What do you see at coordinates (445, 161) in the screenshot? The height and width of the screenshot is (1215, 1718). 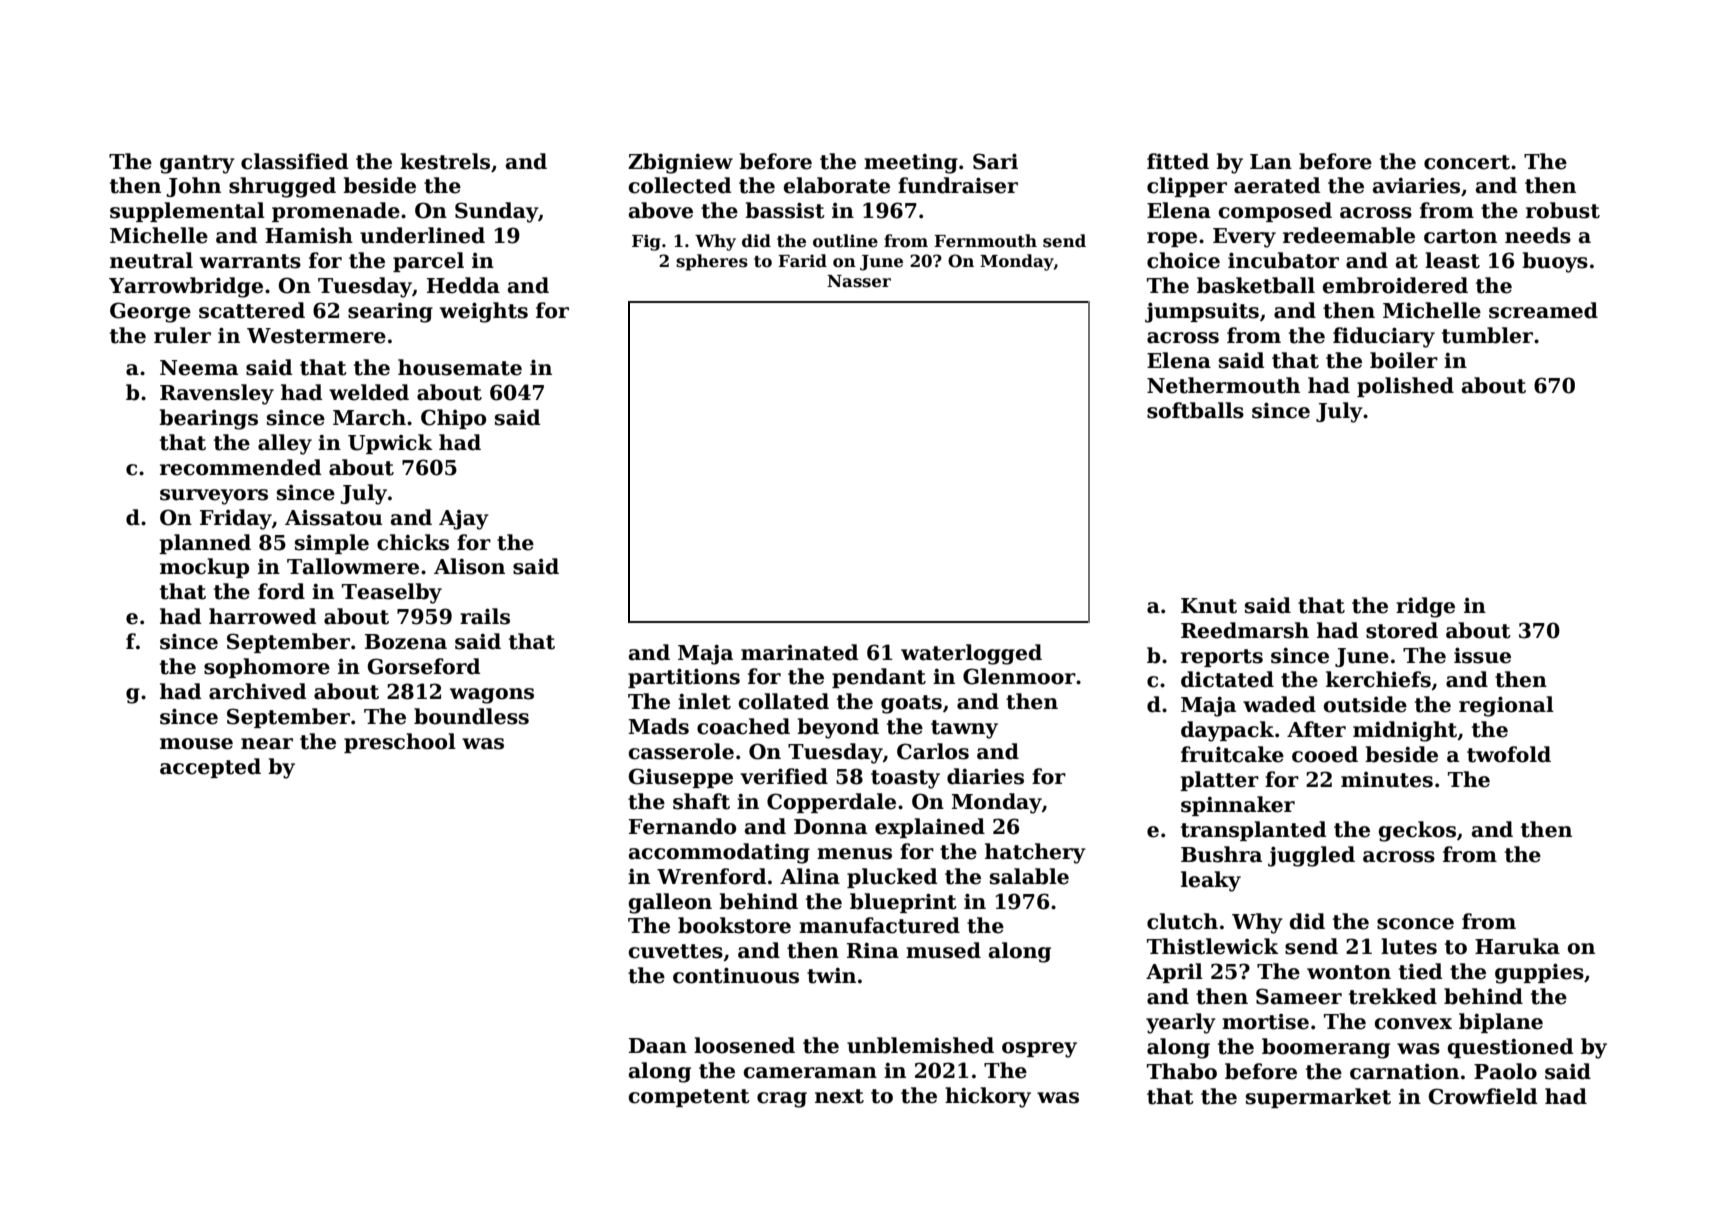 I see `kestrels` at bounding box center [445, 161].
